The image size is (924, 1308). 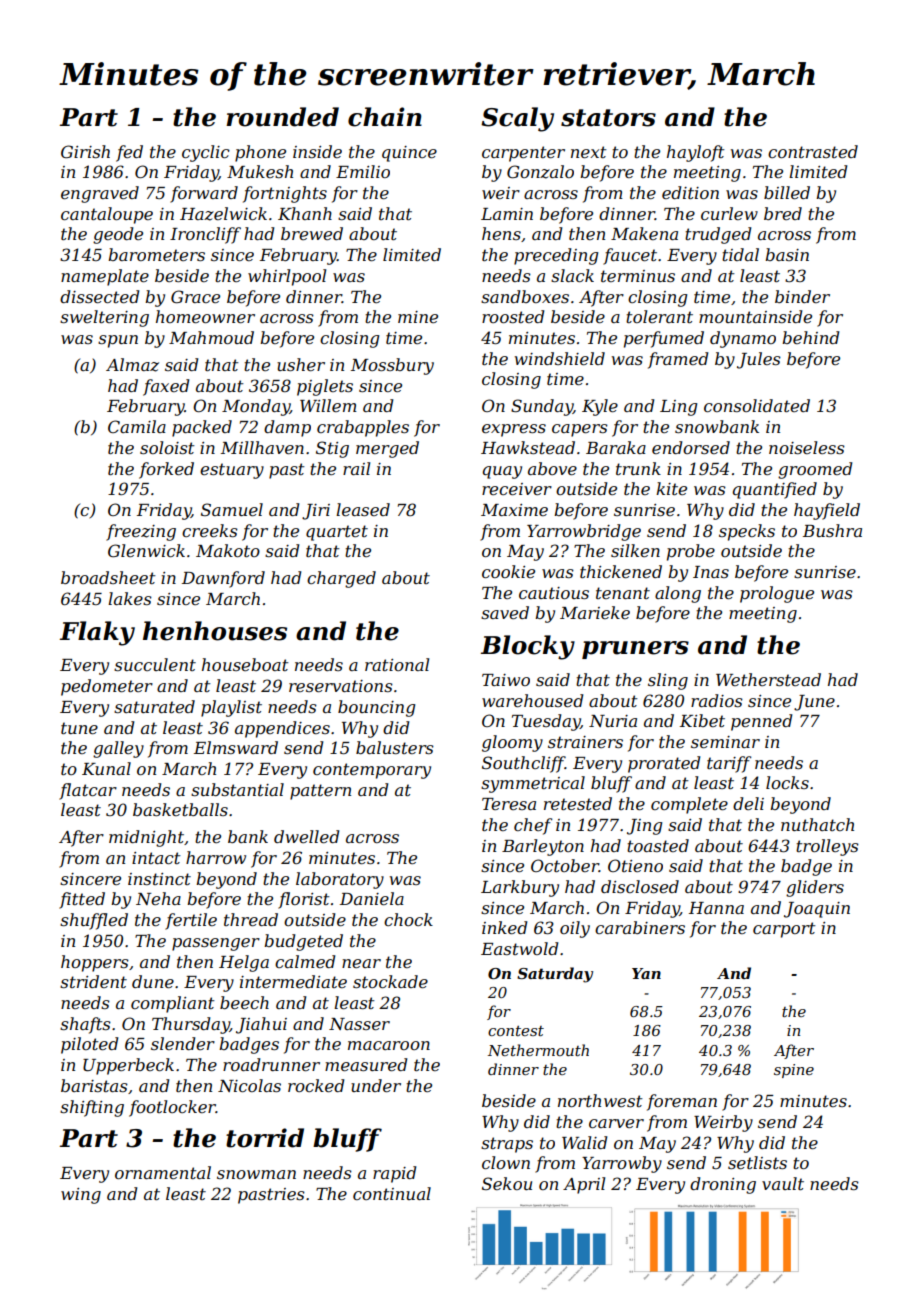 I want to click on foreman, so click(x=682, y=1102).
